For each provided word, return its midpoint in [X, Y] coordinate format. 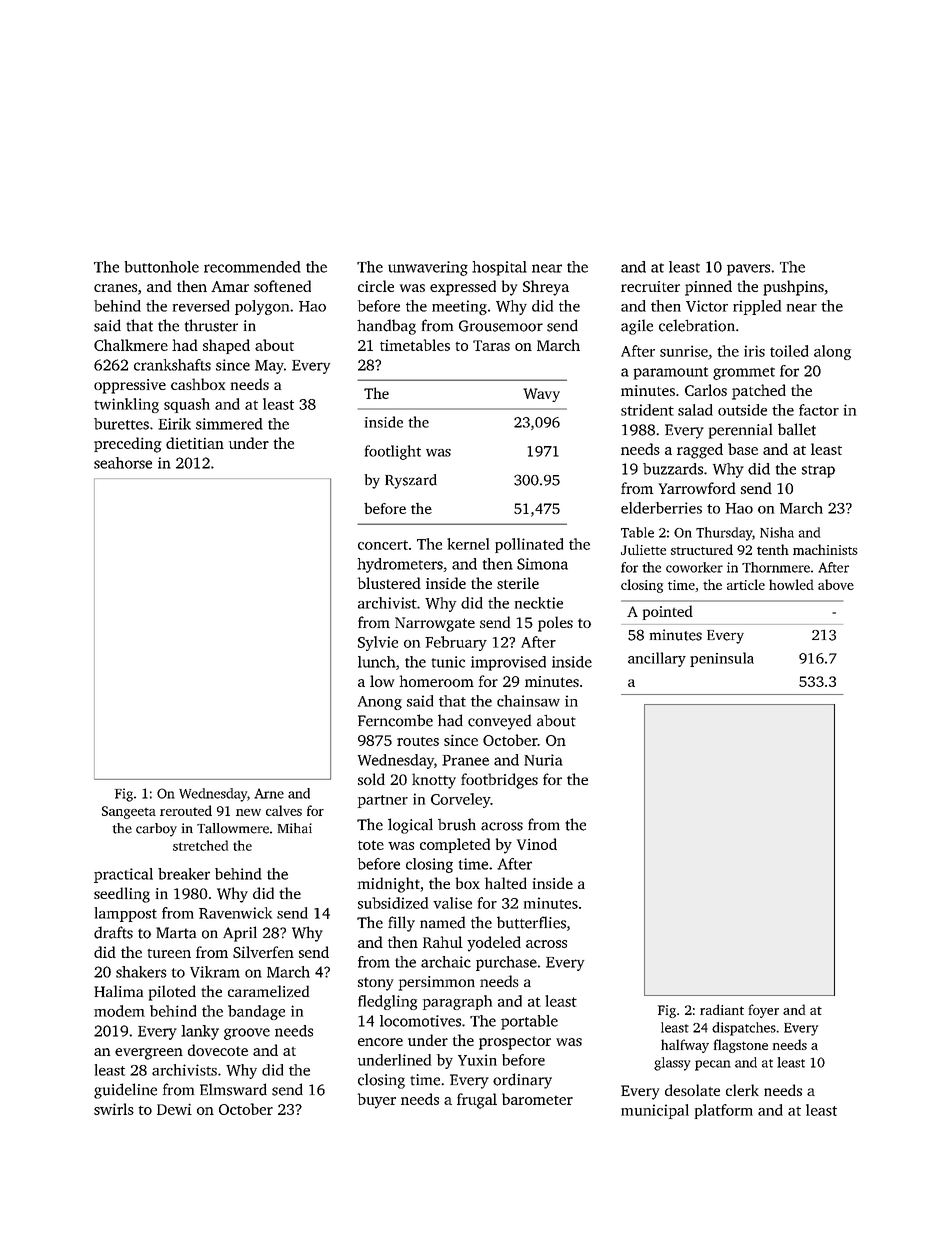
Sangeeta [129, 812]
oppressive [130, 386]
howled [791, 584]
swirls [114, 1109]
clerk [742, 1090]
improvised [508, 663]
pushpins [793, 288]
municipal [655, 1111]
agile [637, 327]
